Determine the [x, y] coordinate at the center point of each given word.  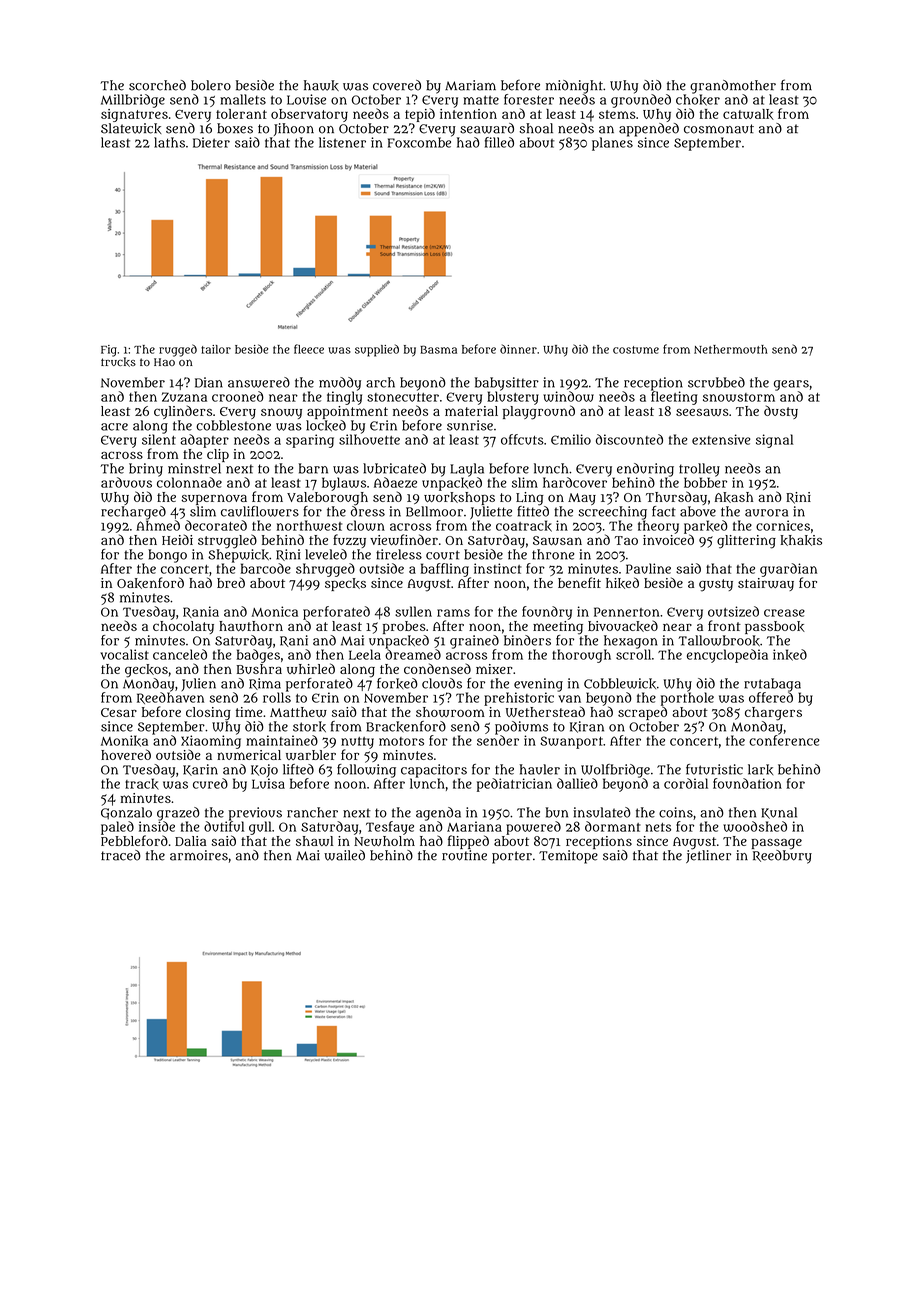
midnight [574, 87]
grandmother [733, 87]
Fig [109, 351]
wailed [344, 855]
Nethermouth [731, 349]
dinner [518, 349]
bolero [211, 85]
